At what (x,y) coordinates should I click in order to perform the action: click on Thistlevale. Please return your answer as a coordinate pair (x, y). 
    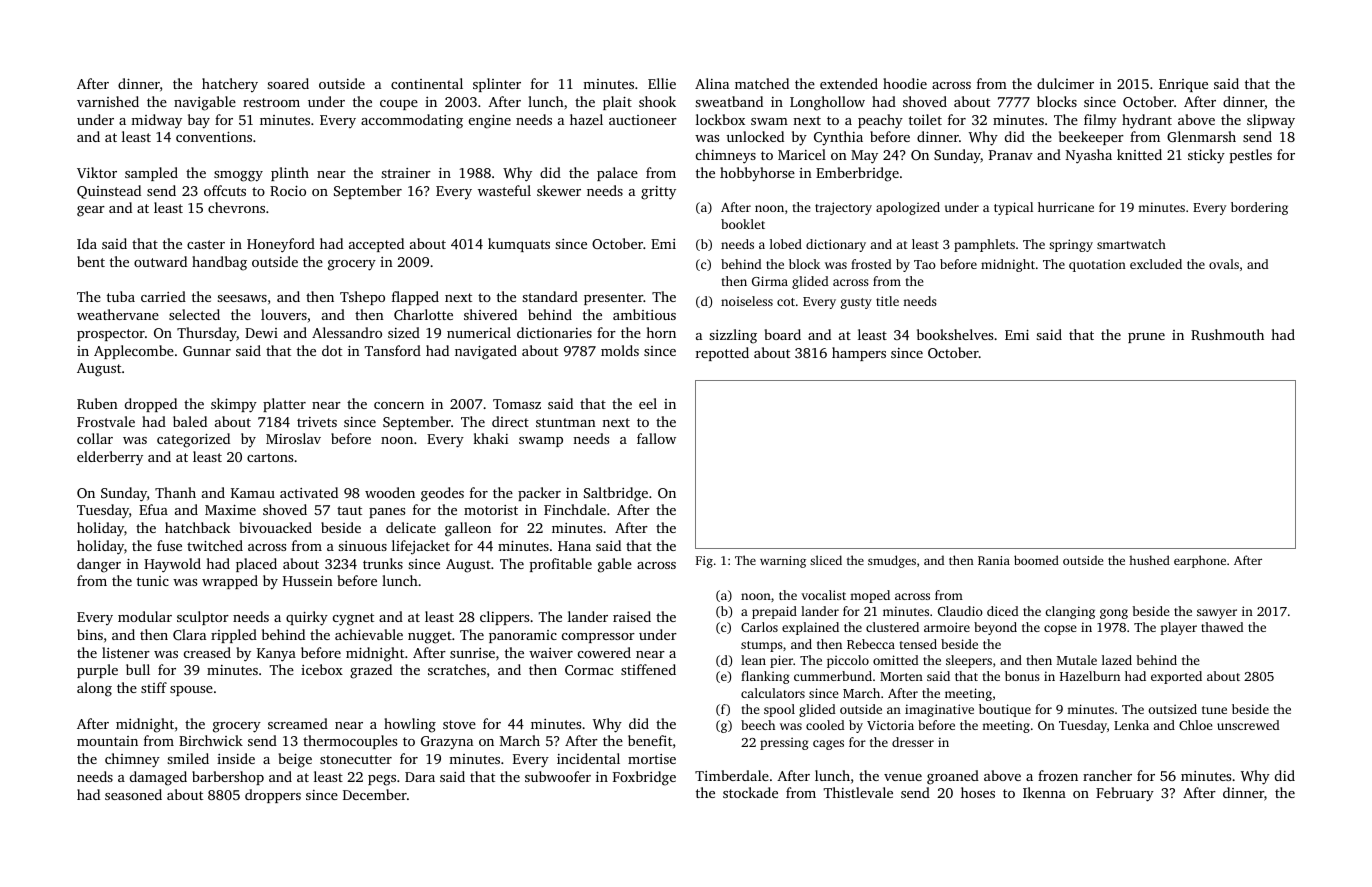
    Looking at the image, I should click on (858, 792).
